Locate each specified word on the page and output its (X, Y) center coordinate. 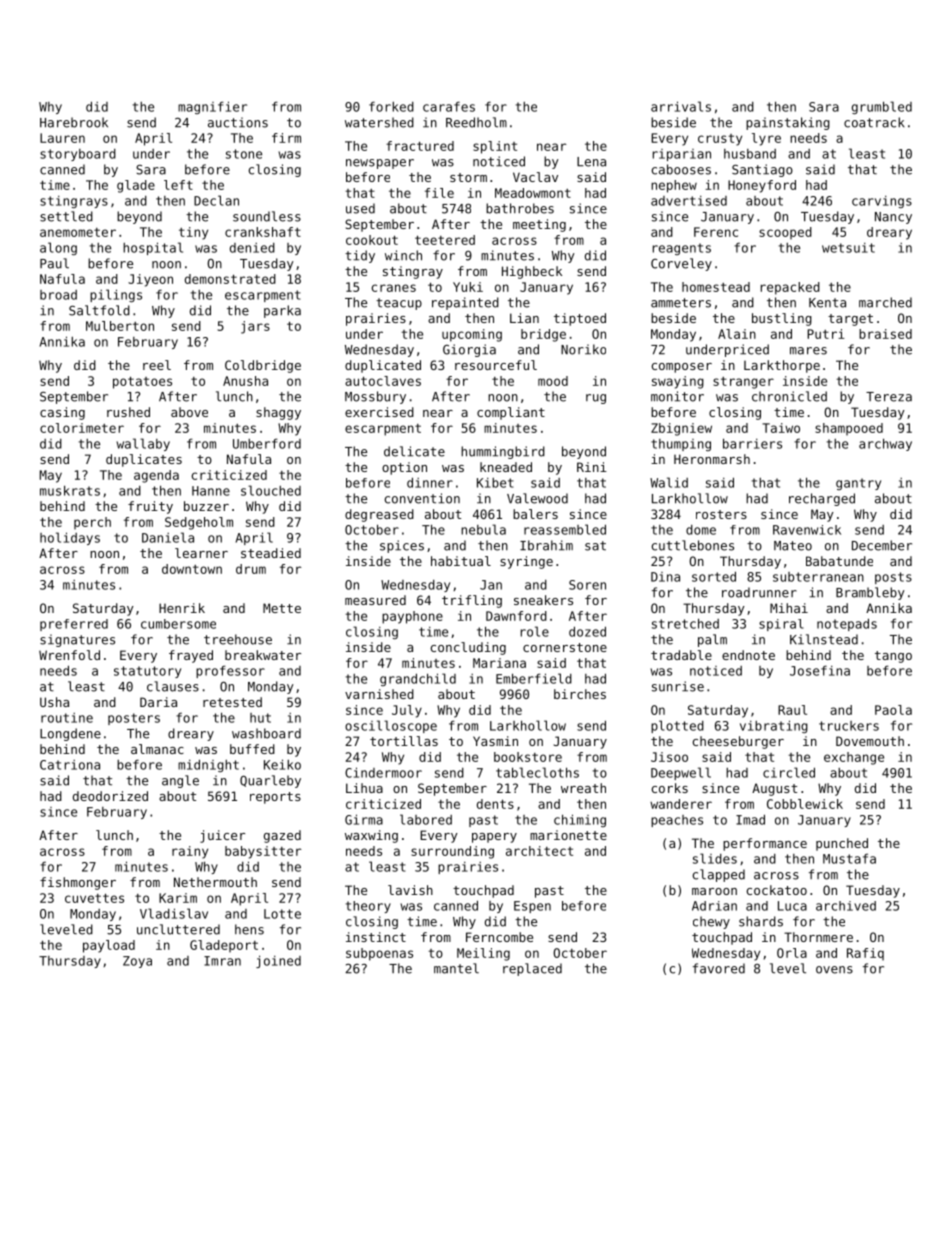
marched (885, 302)
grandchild (418, 679)
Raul (792, 710)
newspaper (380, 164)
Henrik (182, 608)
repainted (465, 303)
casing (62, 413)
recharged (822, 499)
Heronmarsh (712, 459)
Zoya (137, 962)
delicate (414, 451)
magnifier (212, 107)
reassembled (565, 529)
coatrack (874, 122)
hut (260, 718)
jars (255, 327)
